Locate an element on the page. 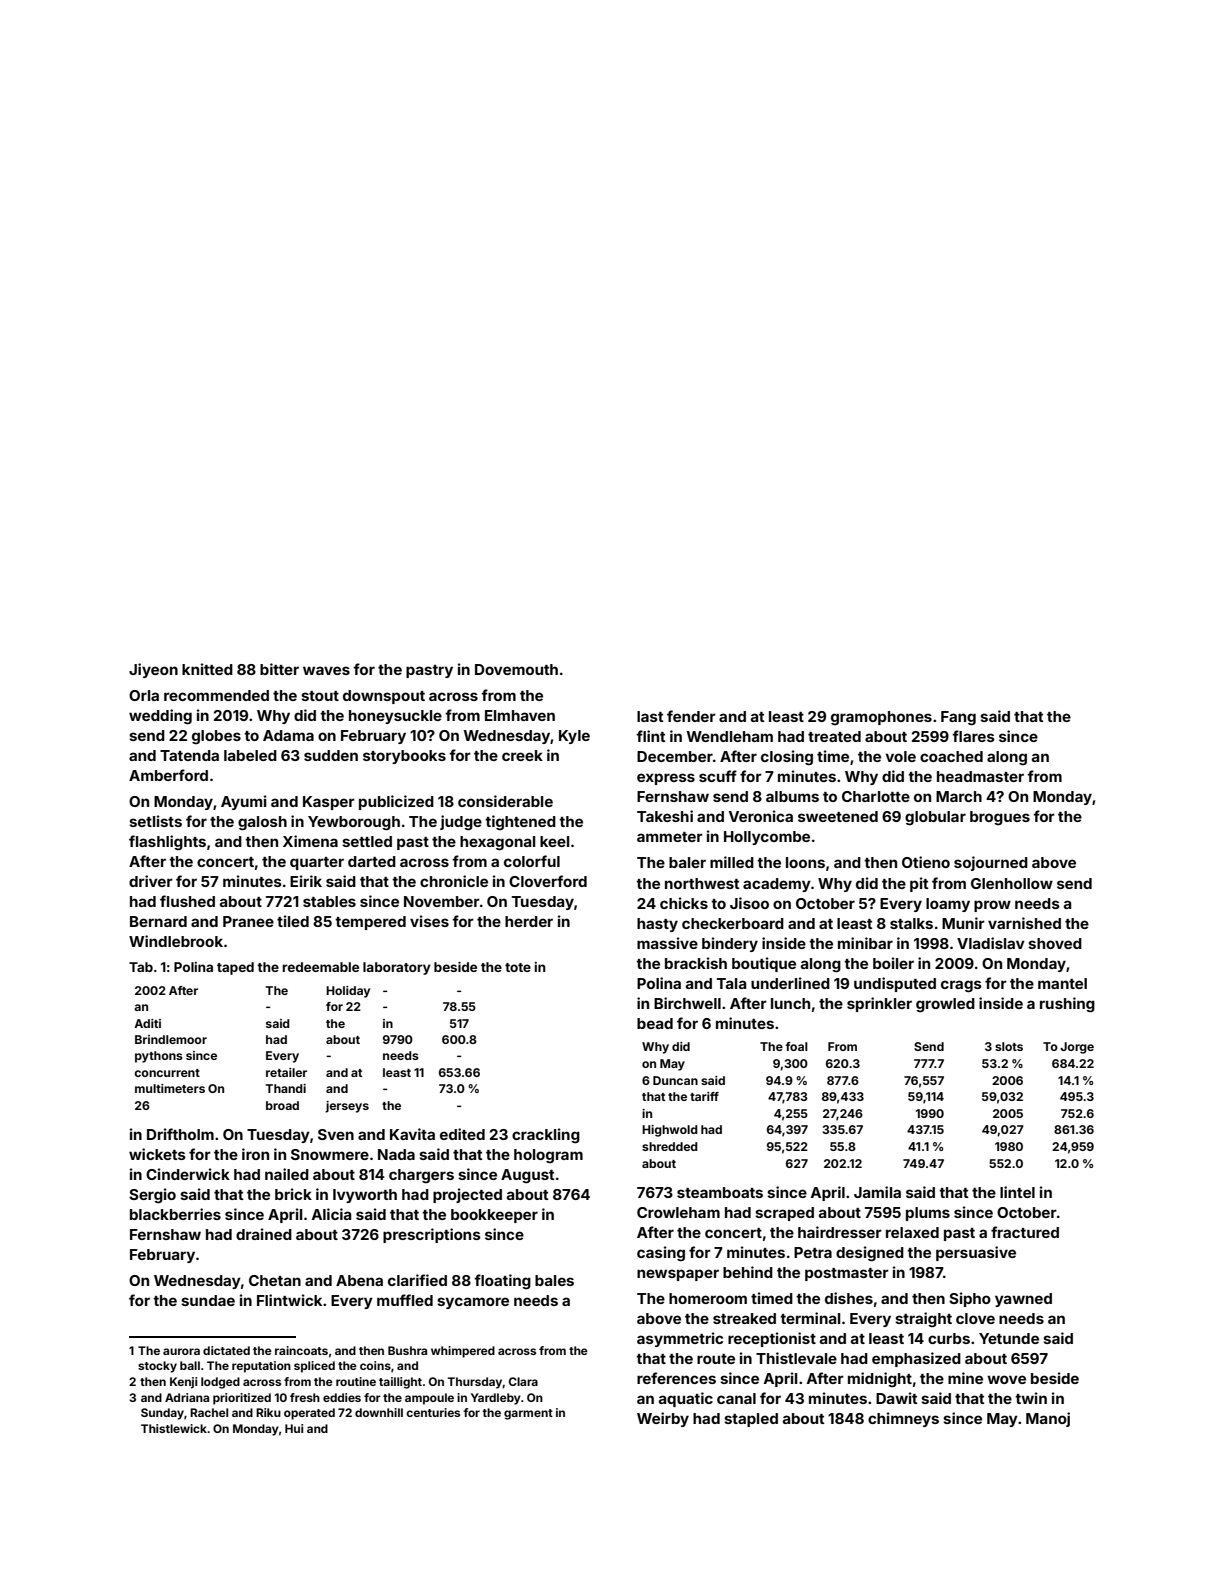  retailer is located at coordinates (286, 1072).
